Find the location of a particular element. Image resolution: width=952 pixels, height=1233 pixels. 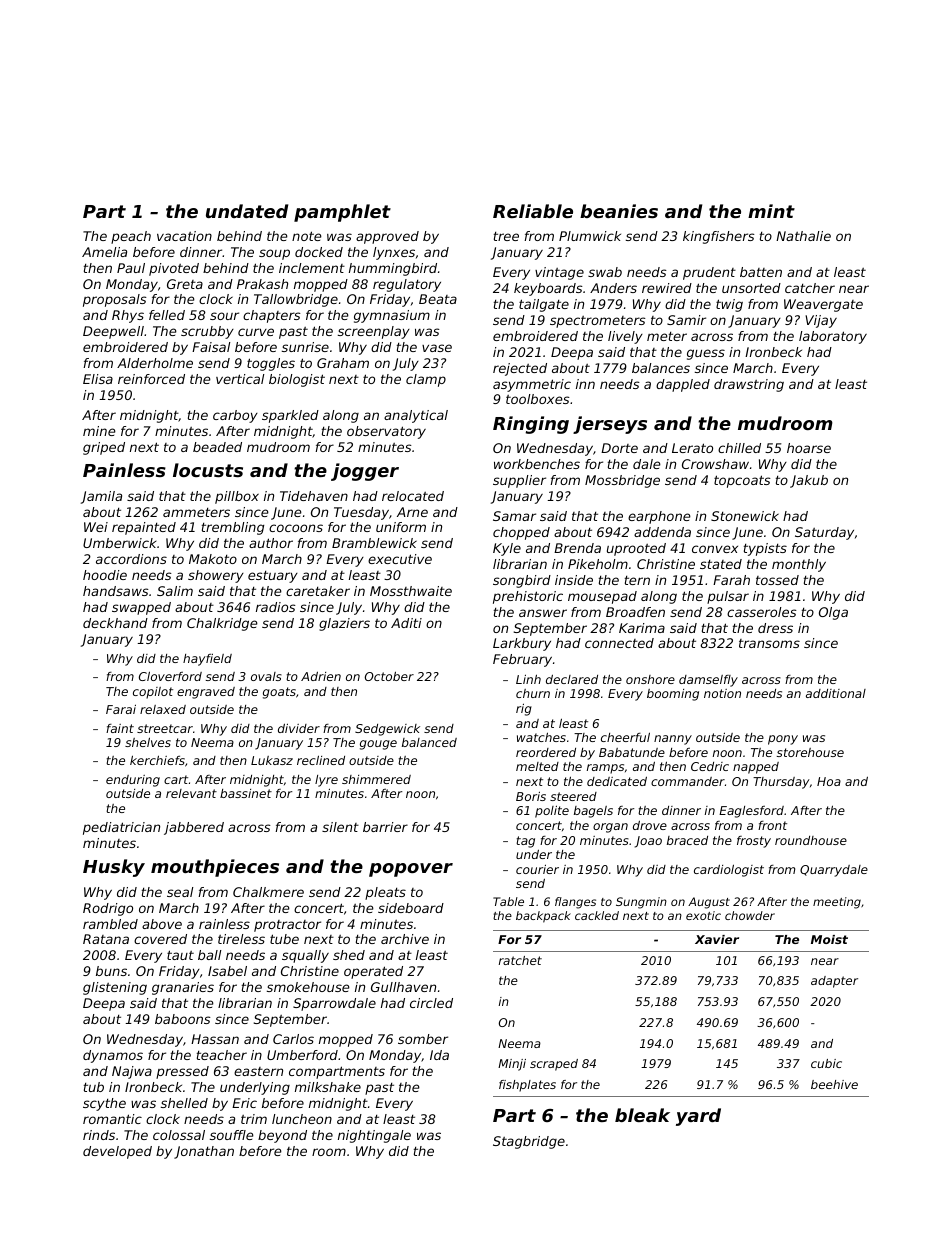

enduring is located at coordinates (133, 781).
